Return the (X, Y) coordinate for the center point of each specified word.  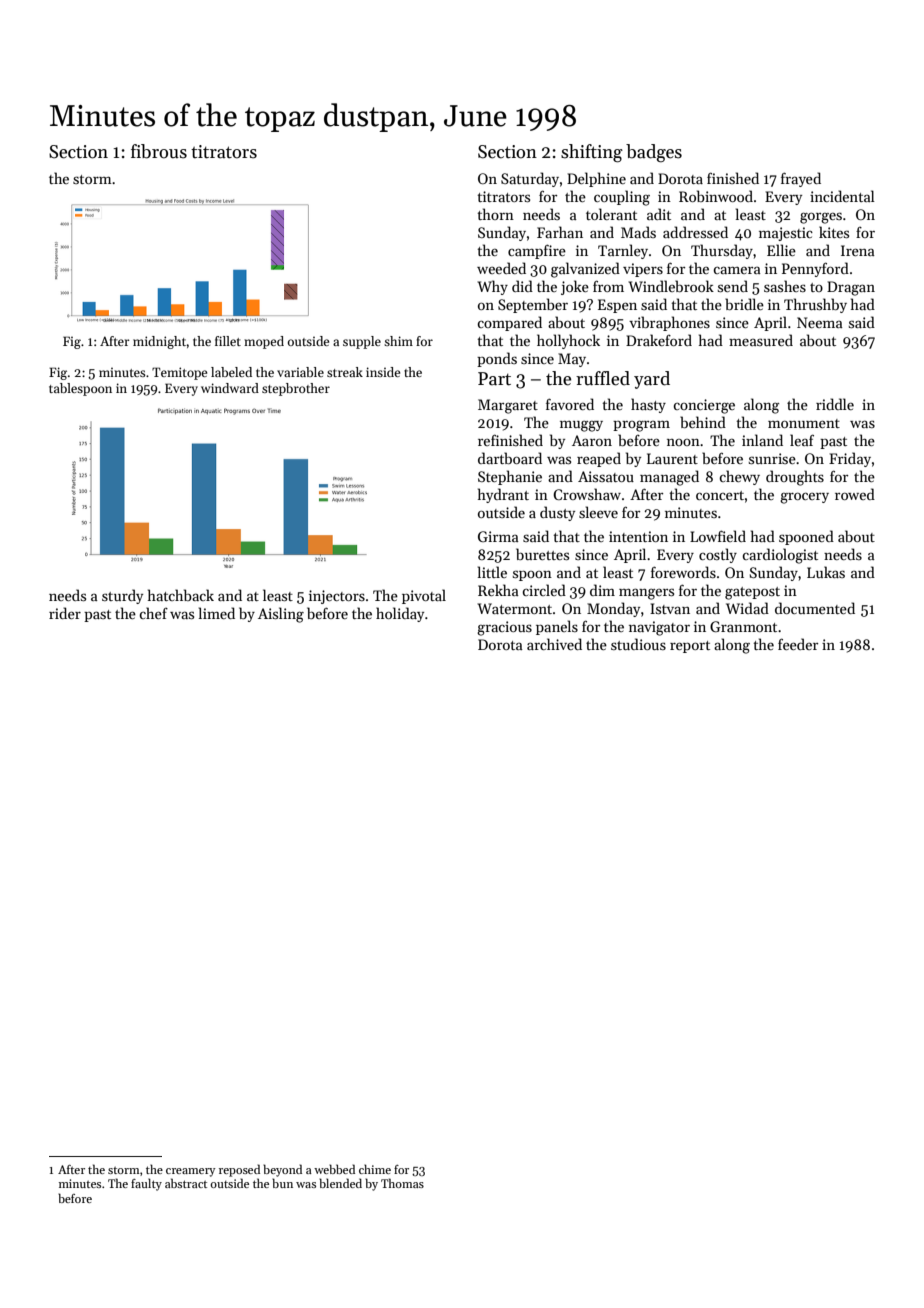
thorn (495, 214)
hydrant (503, 495)
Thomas (402, 1183)
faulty (146, 1184)
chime (375, 1169)
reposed (239, 1170)
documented (815, 608)
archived (554, 644)
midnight (160, 342)
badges (654, 153)
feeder (798, 644)
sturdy (122, 596)
